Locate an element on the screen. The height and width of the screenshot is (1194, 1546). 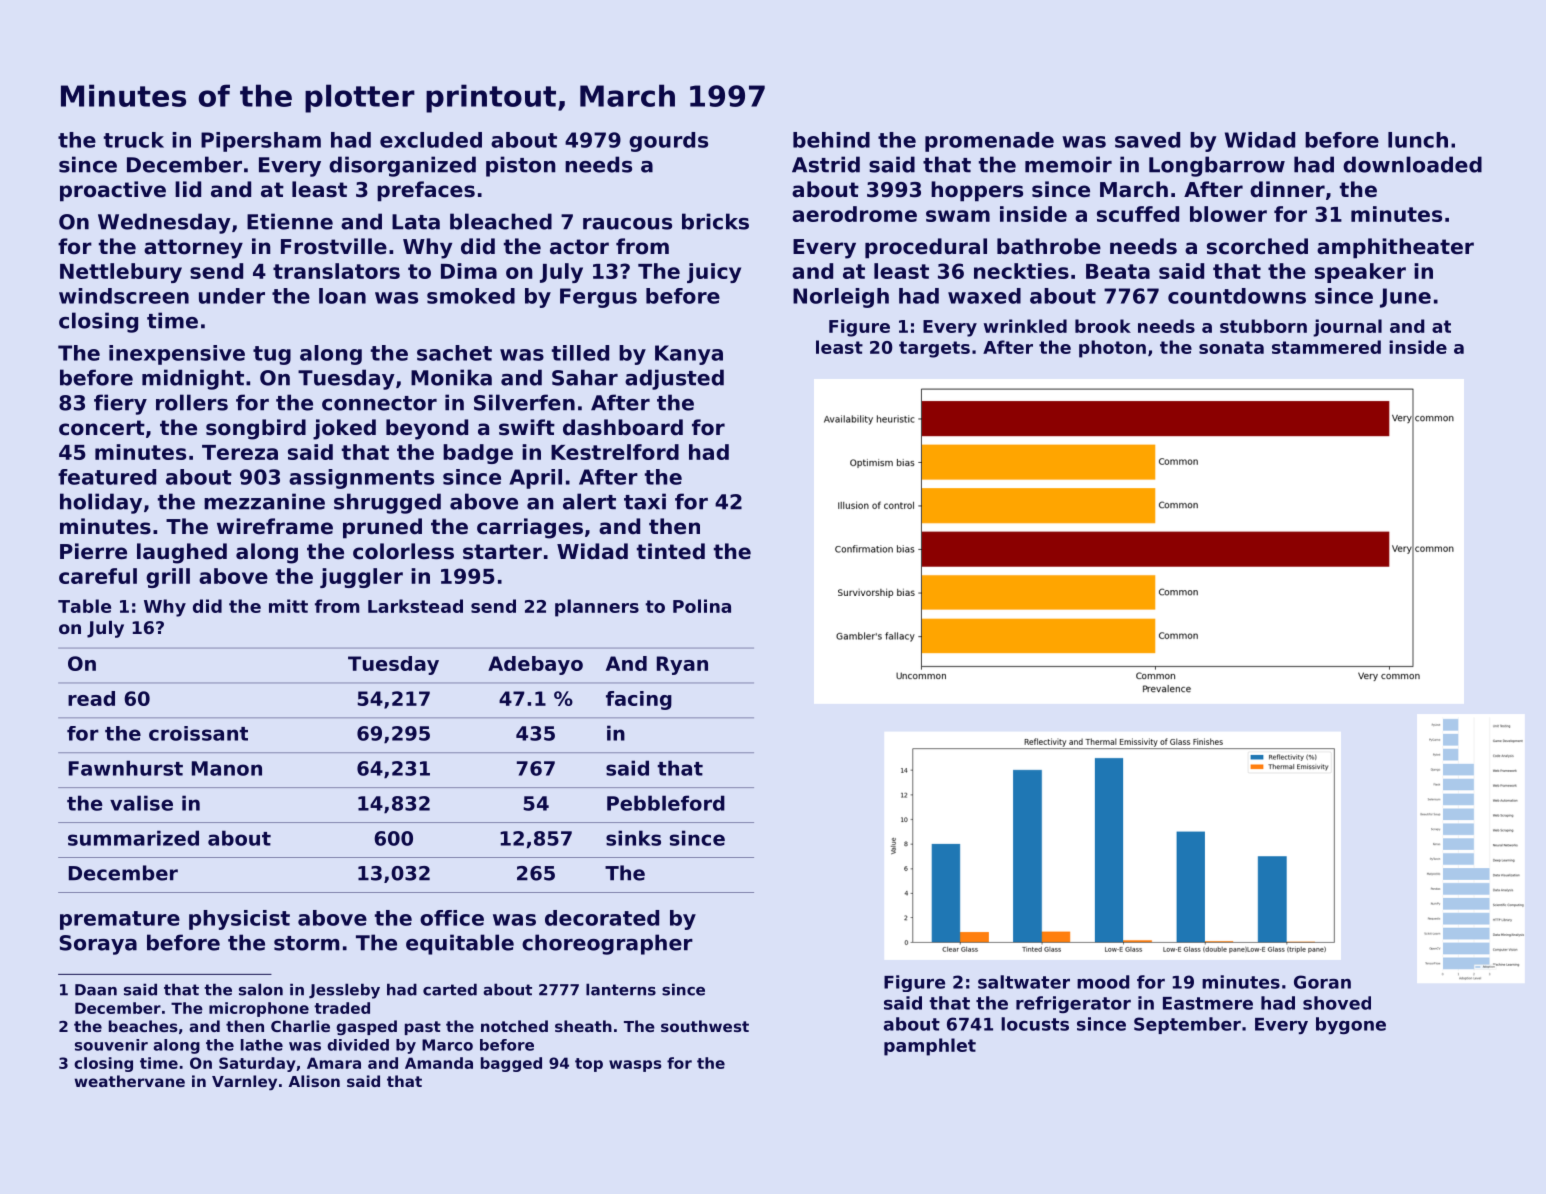
sachet is located at coordinates (454, 353).
